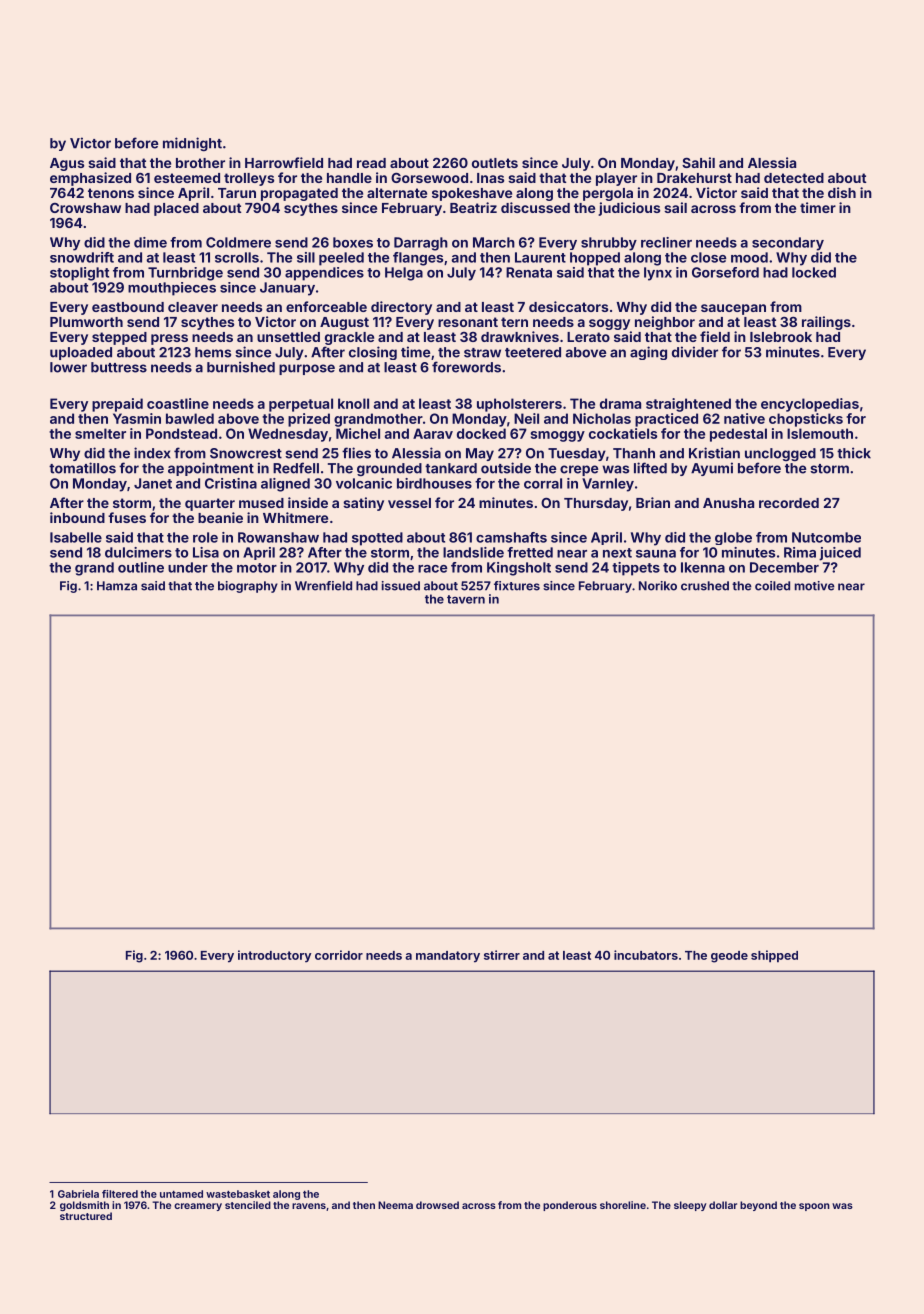  I want to click on native, so click(744, 418).
